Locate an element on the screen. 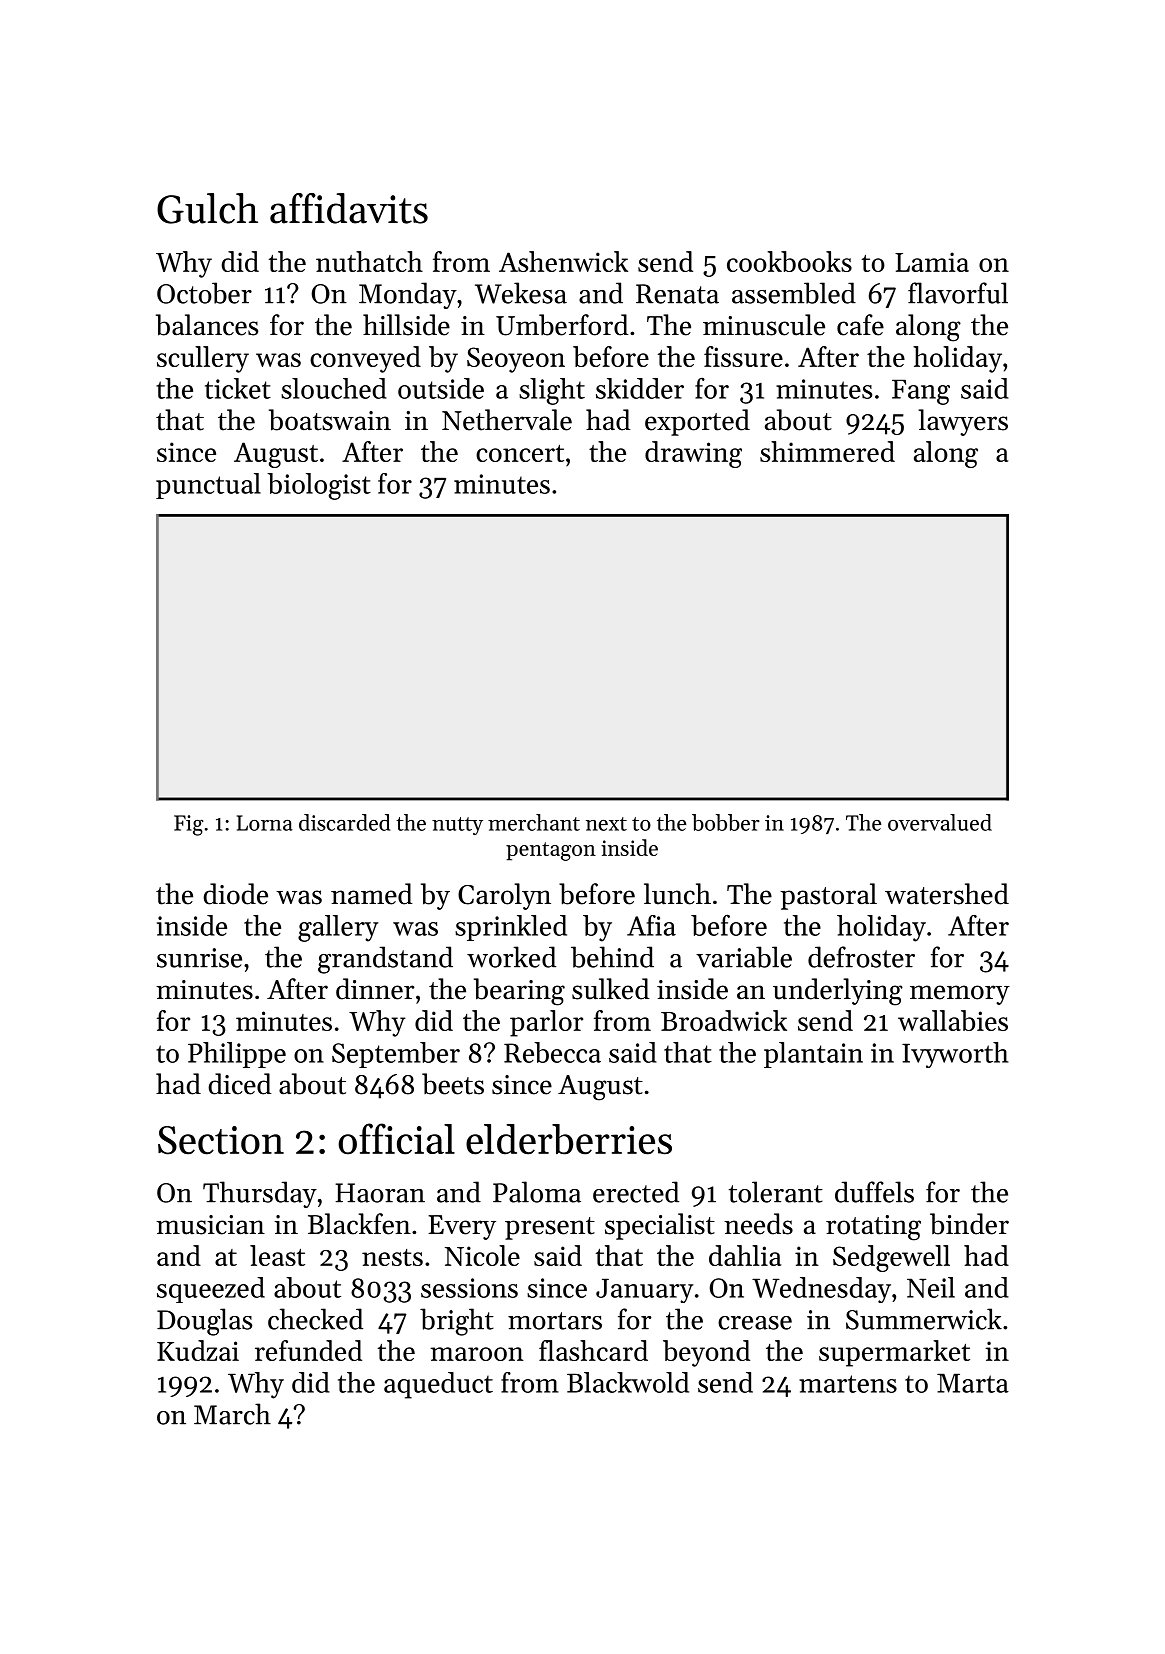  punctual is located at coordinates (208, 486).
